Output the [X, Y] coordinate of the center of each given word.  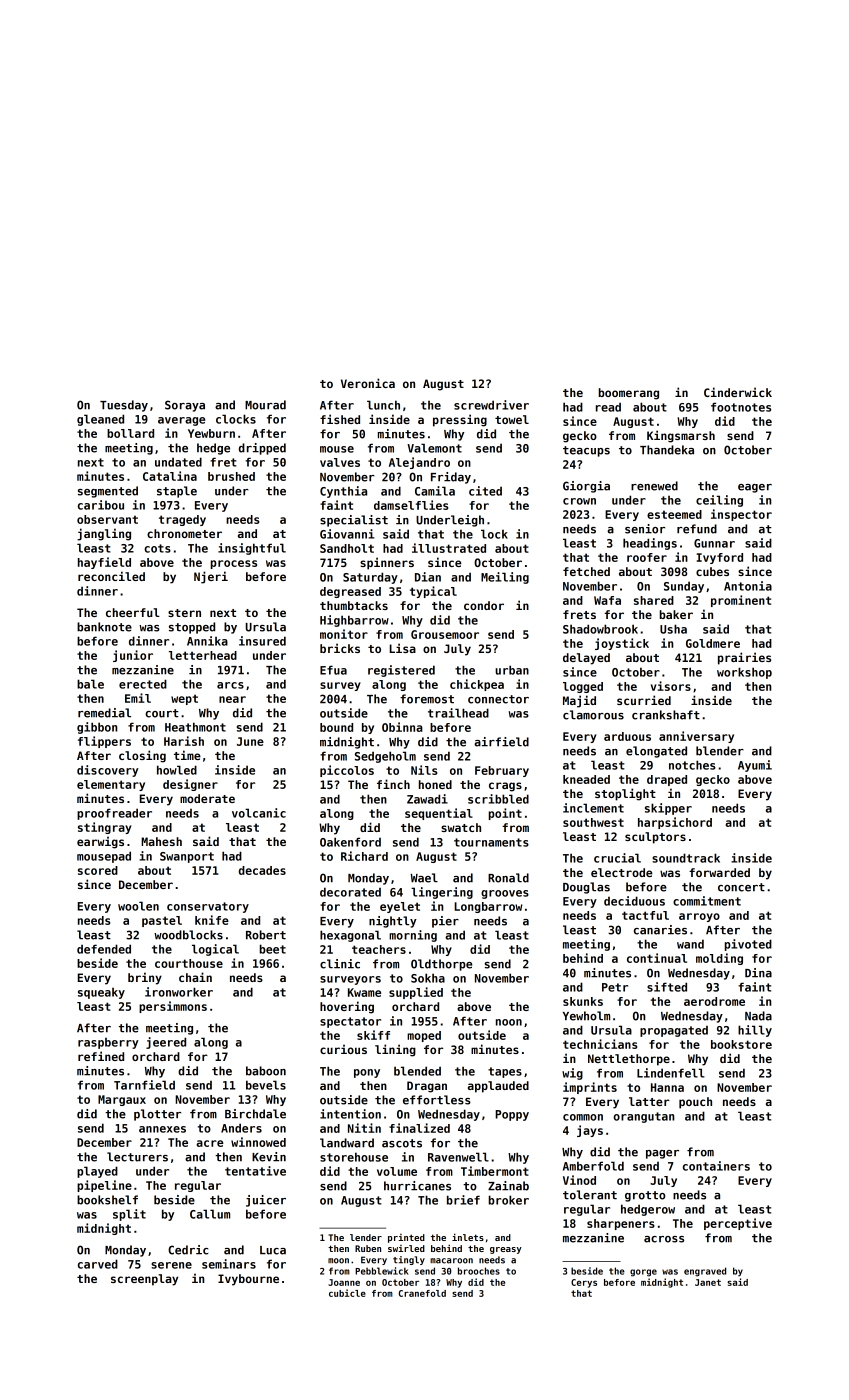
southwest [593, 822]
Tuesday [124, 406]
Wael [424, 878]
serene [171, 1265]
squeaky [101, 993]
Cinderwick [738, 392]
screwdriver [491, 405]
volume [397, 1171]
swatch [461, 827]
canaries [660, 930]
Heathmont [195, 727]
